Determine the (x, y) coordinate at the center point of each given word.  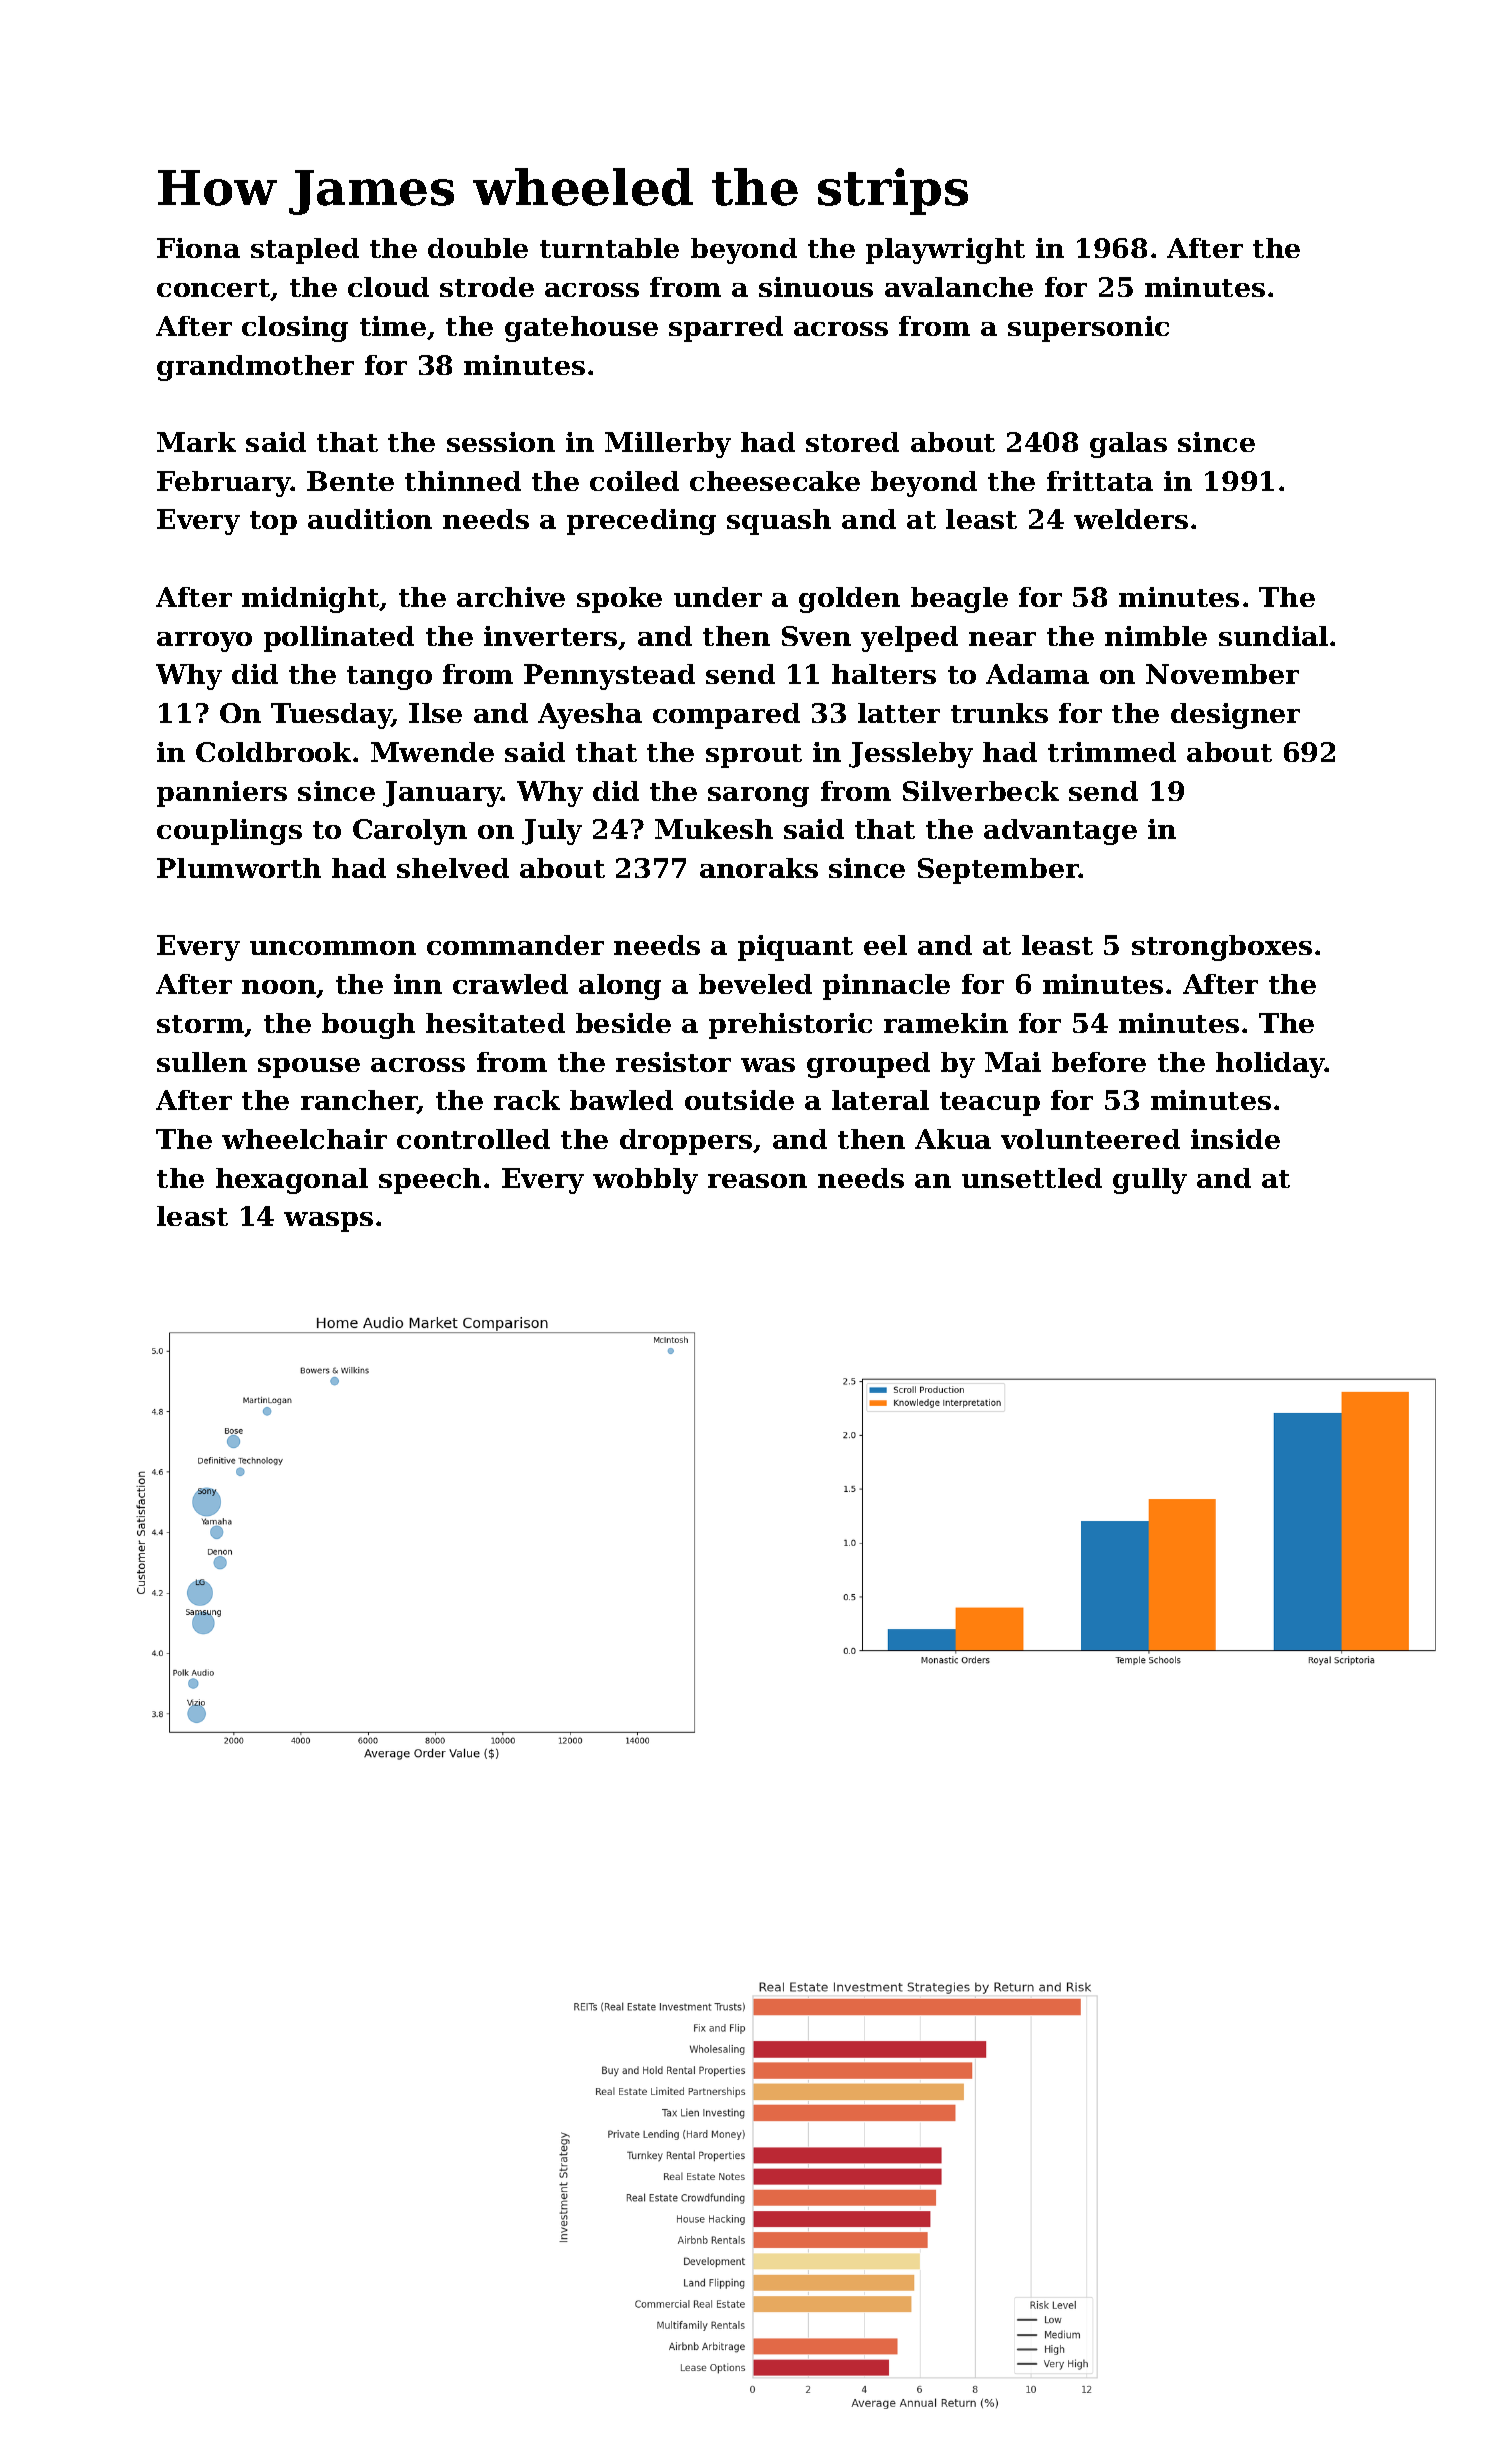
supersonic (1088, 329)
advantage (1060, 832)
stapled (305, 251)
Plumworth (239, 868)
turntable (609, 248)
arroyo (204, 642)
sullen (202, 1062)
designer (1235, 716)
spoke (619, 600)
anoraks (759, 868)
